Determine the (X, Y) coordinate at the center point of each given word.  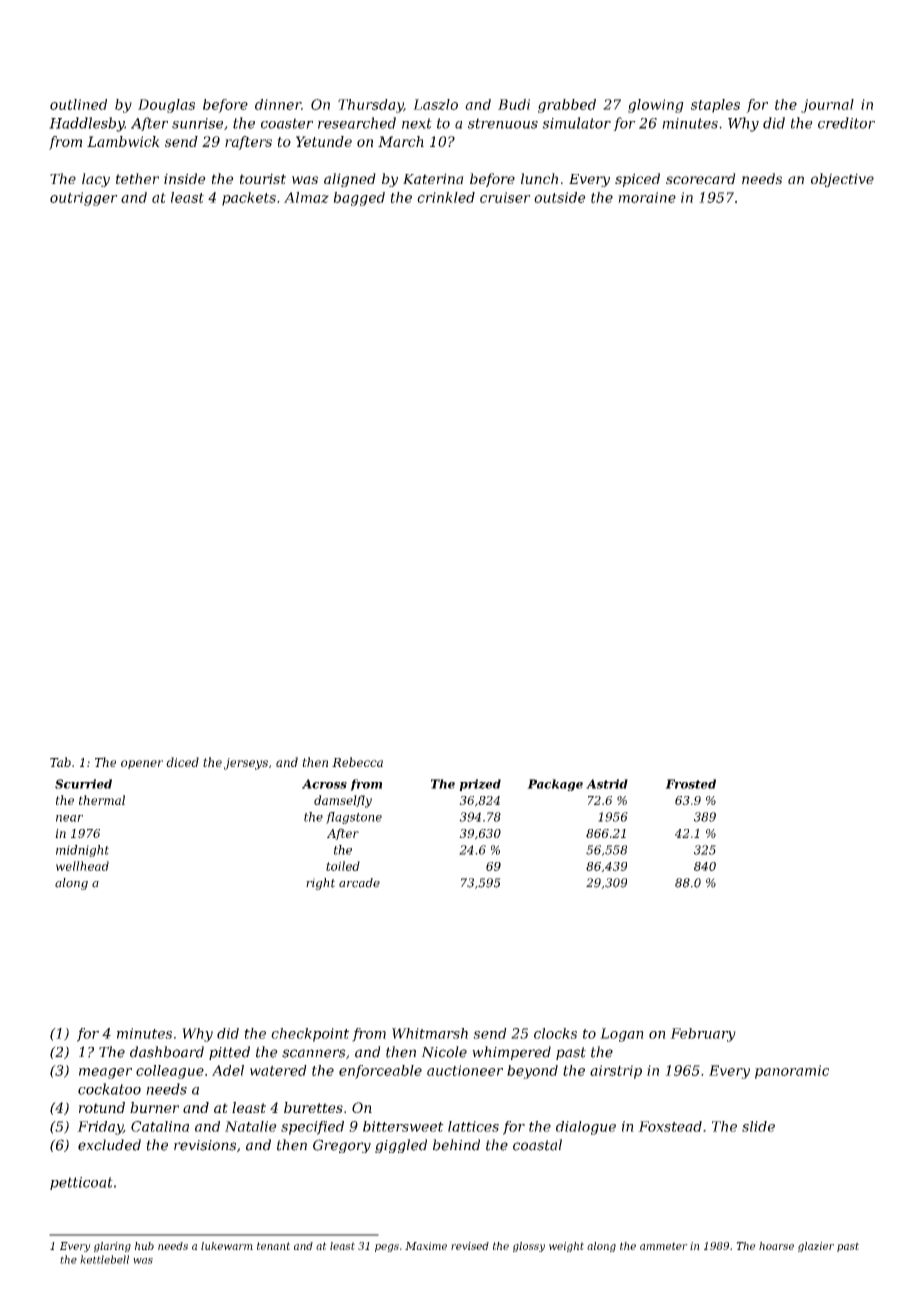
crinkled (446, 197)
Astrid (607, 784)
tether (137, 178)
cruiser (505, 197)
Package (555, 785)
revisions (205, 1145)
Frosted (690, 784)
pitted (229, 1053)
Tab (60, 762)
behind (456, 1145)
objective (842, 180)
